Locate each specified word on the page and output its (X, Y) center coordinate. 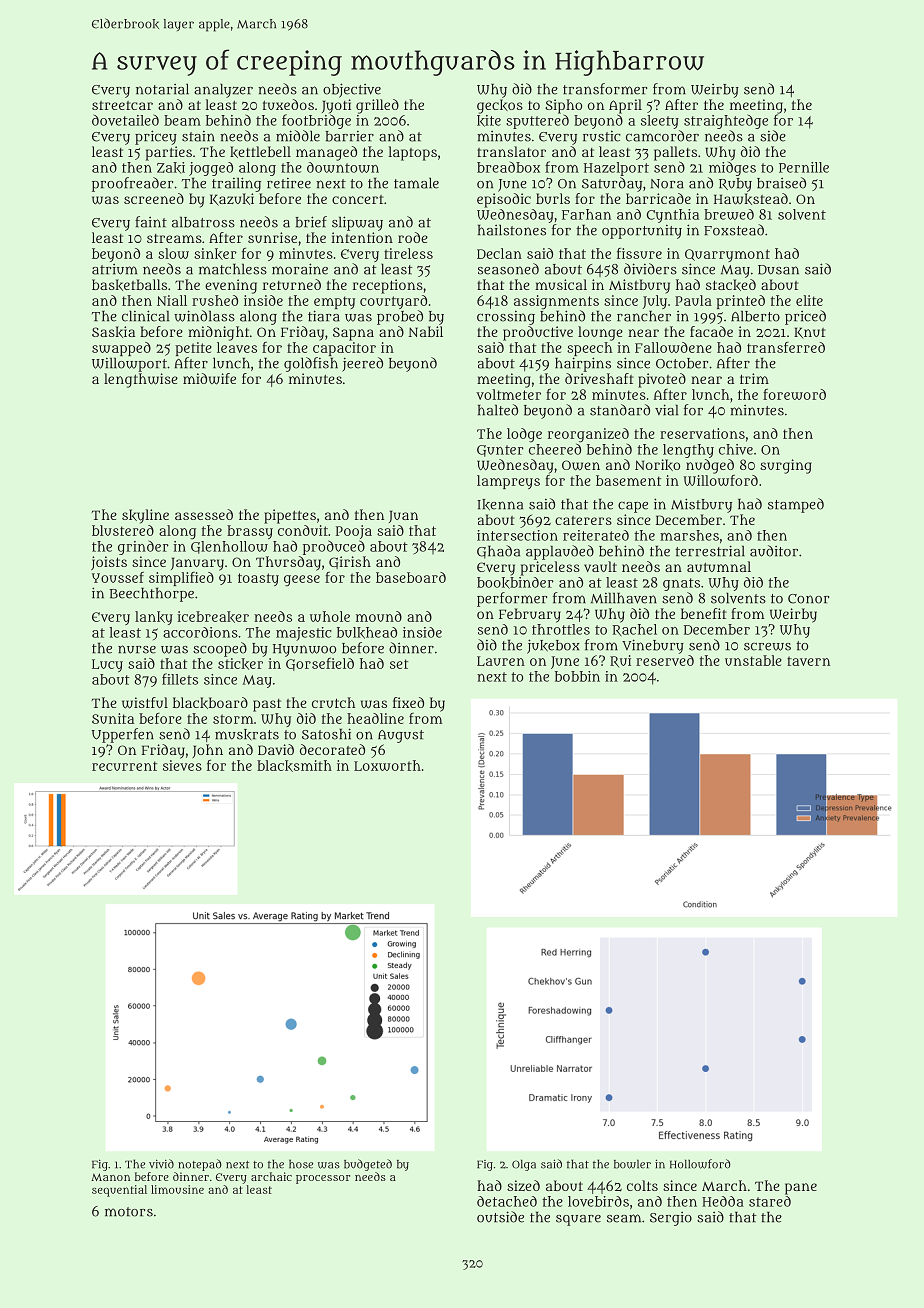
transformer (605, 89)
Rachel (634, 630)
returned (292, 284)
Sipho (563, 106)
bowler (632, 1164)
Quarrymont (727, 255)
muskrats (247, 735)
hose (301, 1164)
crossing (506, 318)
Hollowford (700, 1164)
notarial (162, 89)
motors (129, 1212)
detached (507, 1201)
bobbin (577, 676)
